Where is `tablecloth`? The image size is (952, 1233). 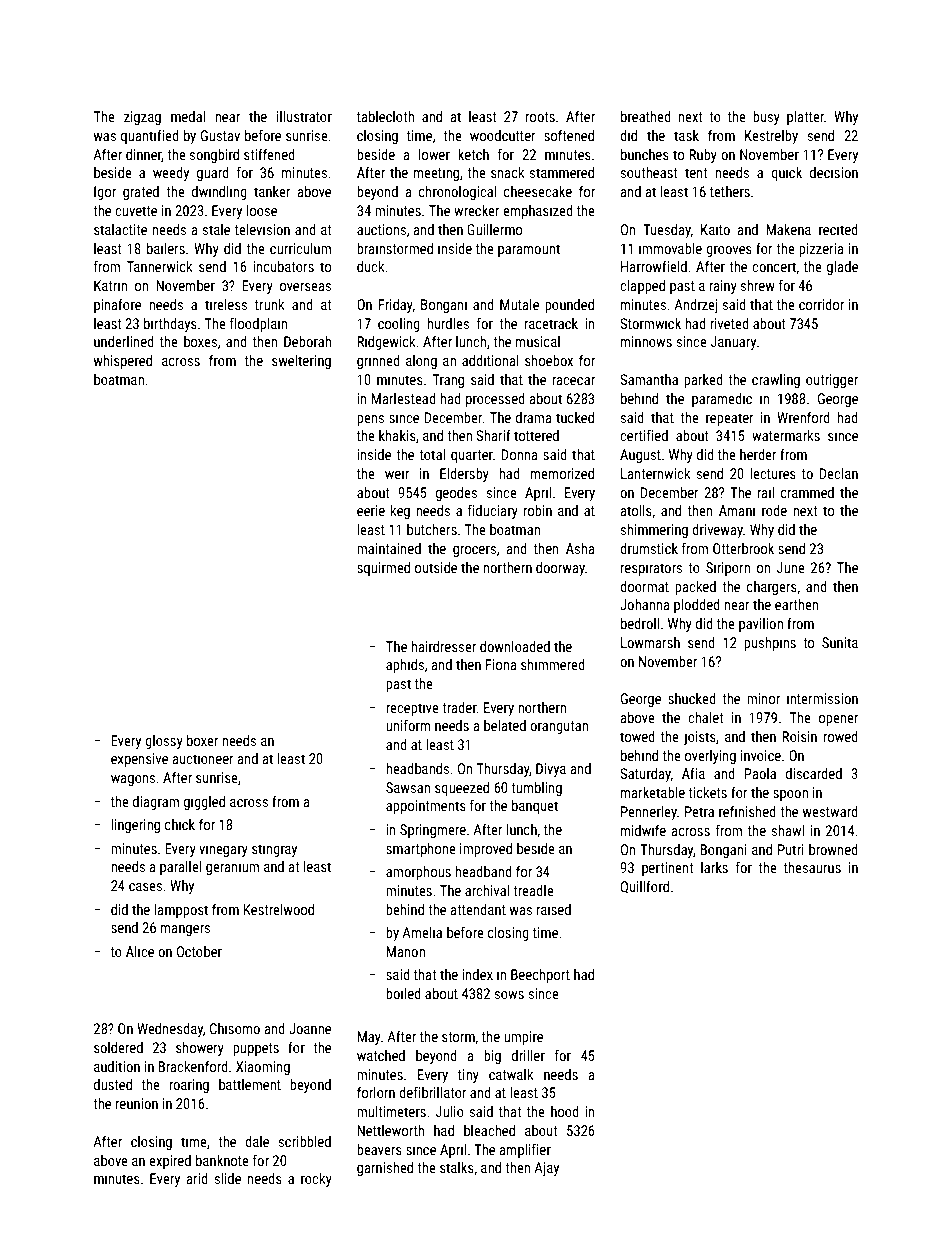
tablecloth is located at coordinates (385, 116).
